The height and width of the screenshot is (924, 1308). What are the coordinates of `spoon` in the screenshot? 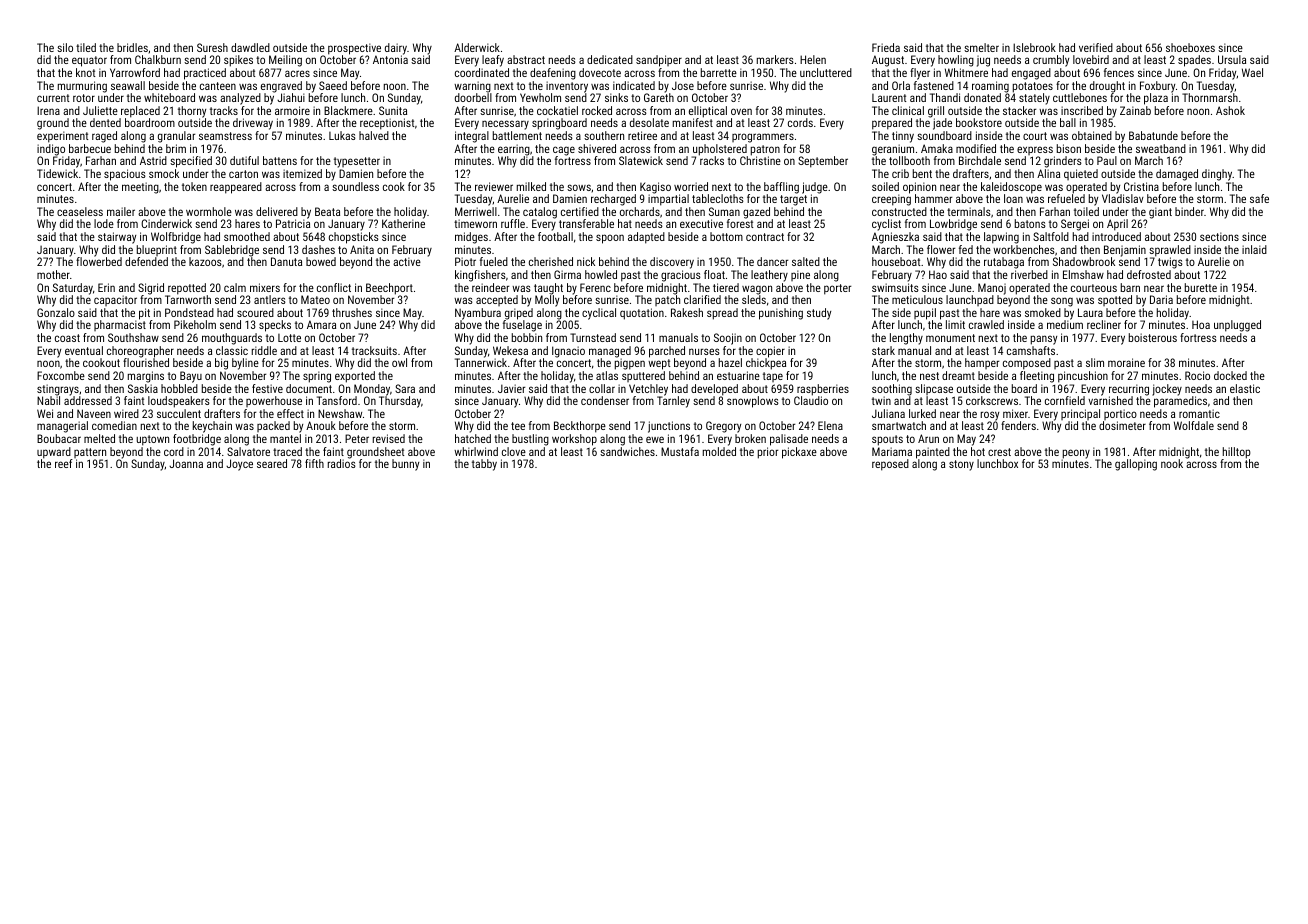 It's located at (610, 239).
